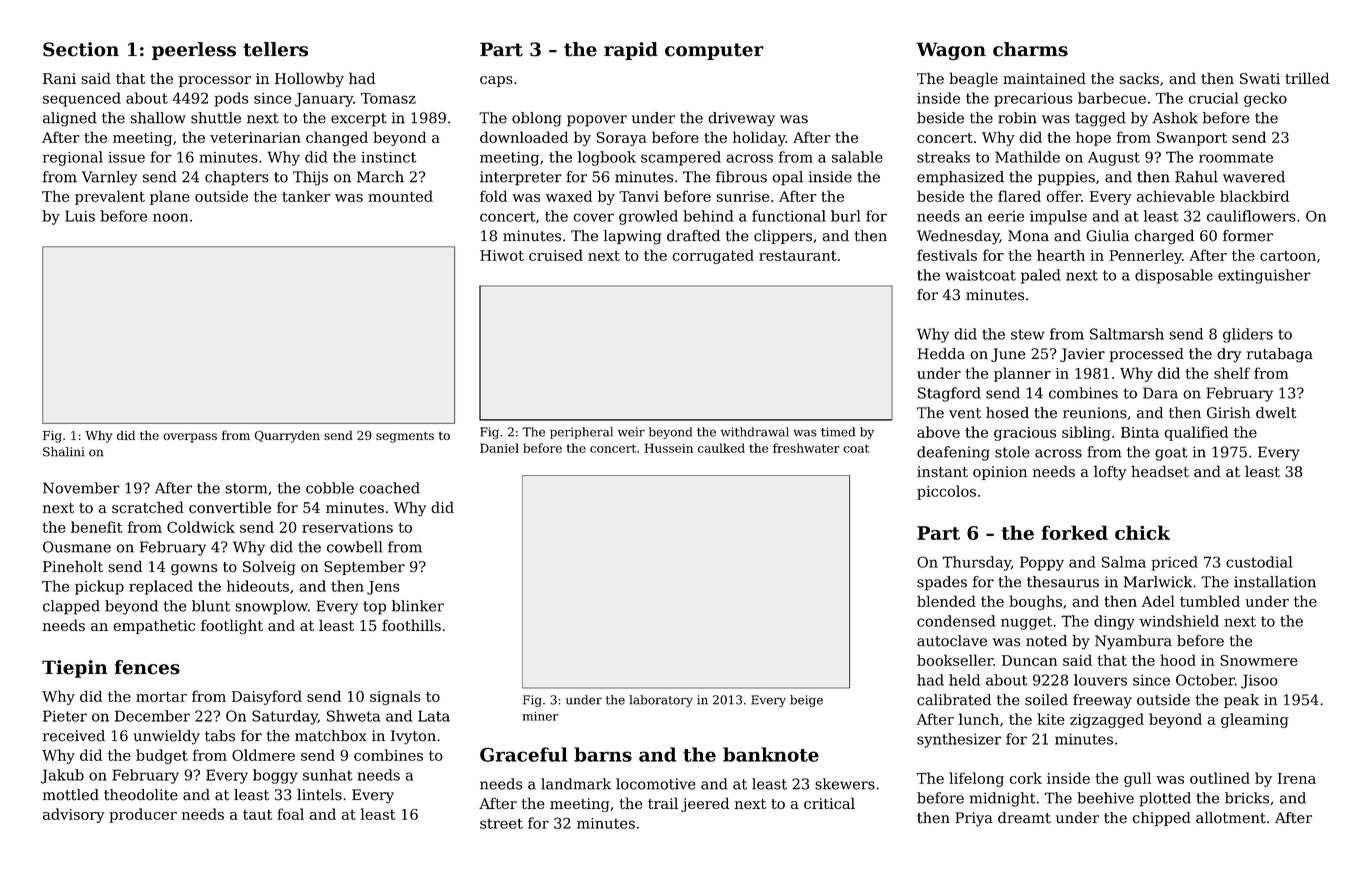 The image size is (1372, 887). Describe the element at coordinates (190, 438) in the document. I see `overpass` at that location.
